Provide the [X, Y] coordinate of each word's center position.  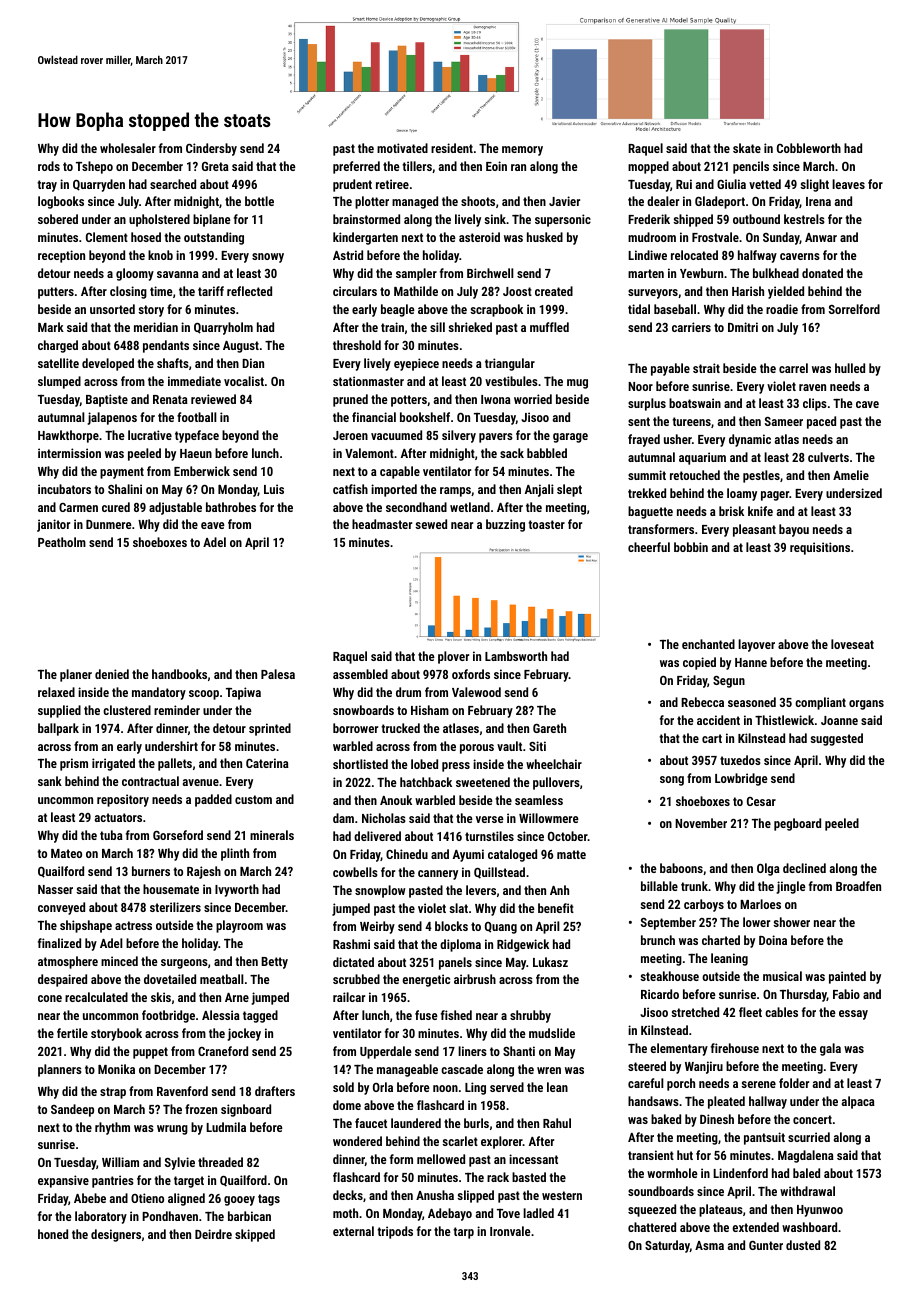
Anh [559, 890]
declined [804, 868]
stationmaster [368, 381]
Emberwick [202, 471]
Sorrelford [854, 309]
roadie [782, 309]
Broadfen [858, 886]
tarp [463, 1233]
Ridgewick [523, 945]
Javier [564, 201]
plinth [235, 854]
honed [53, 1234]
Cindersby [211, 149]
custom [253, 799]
